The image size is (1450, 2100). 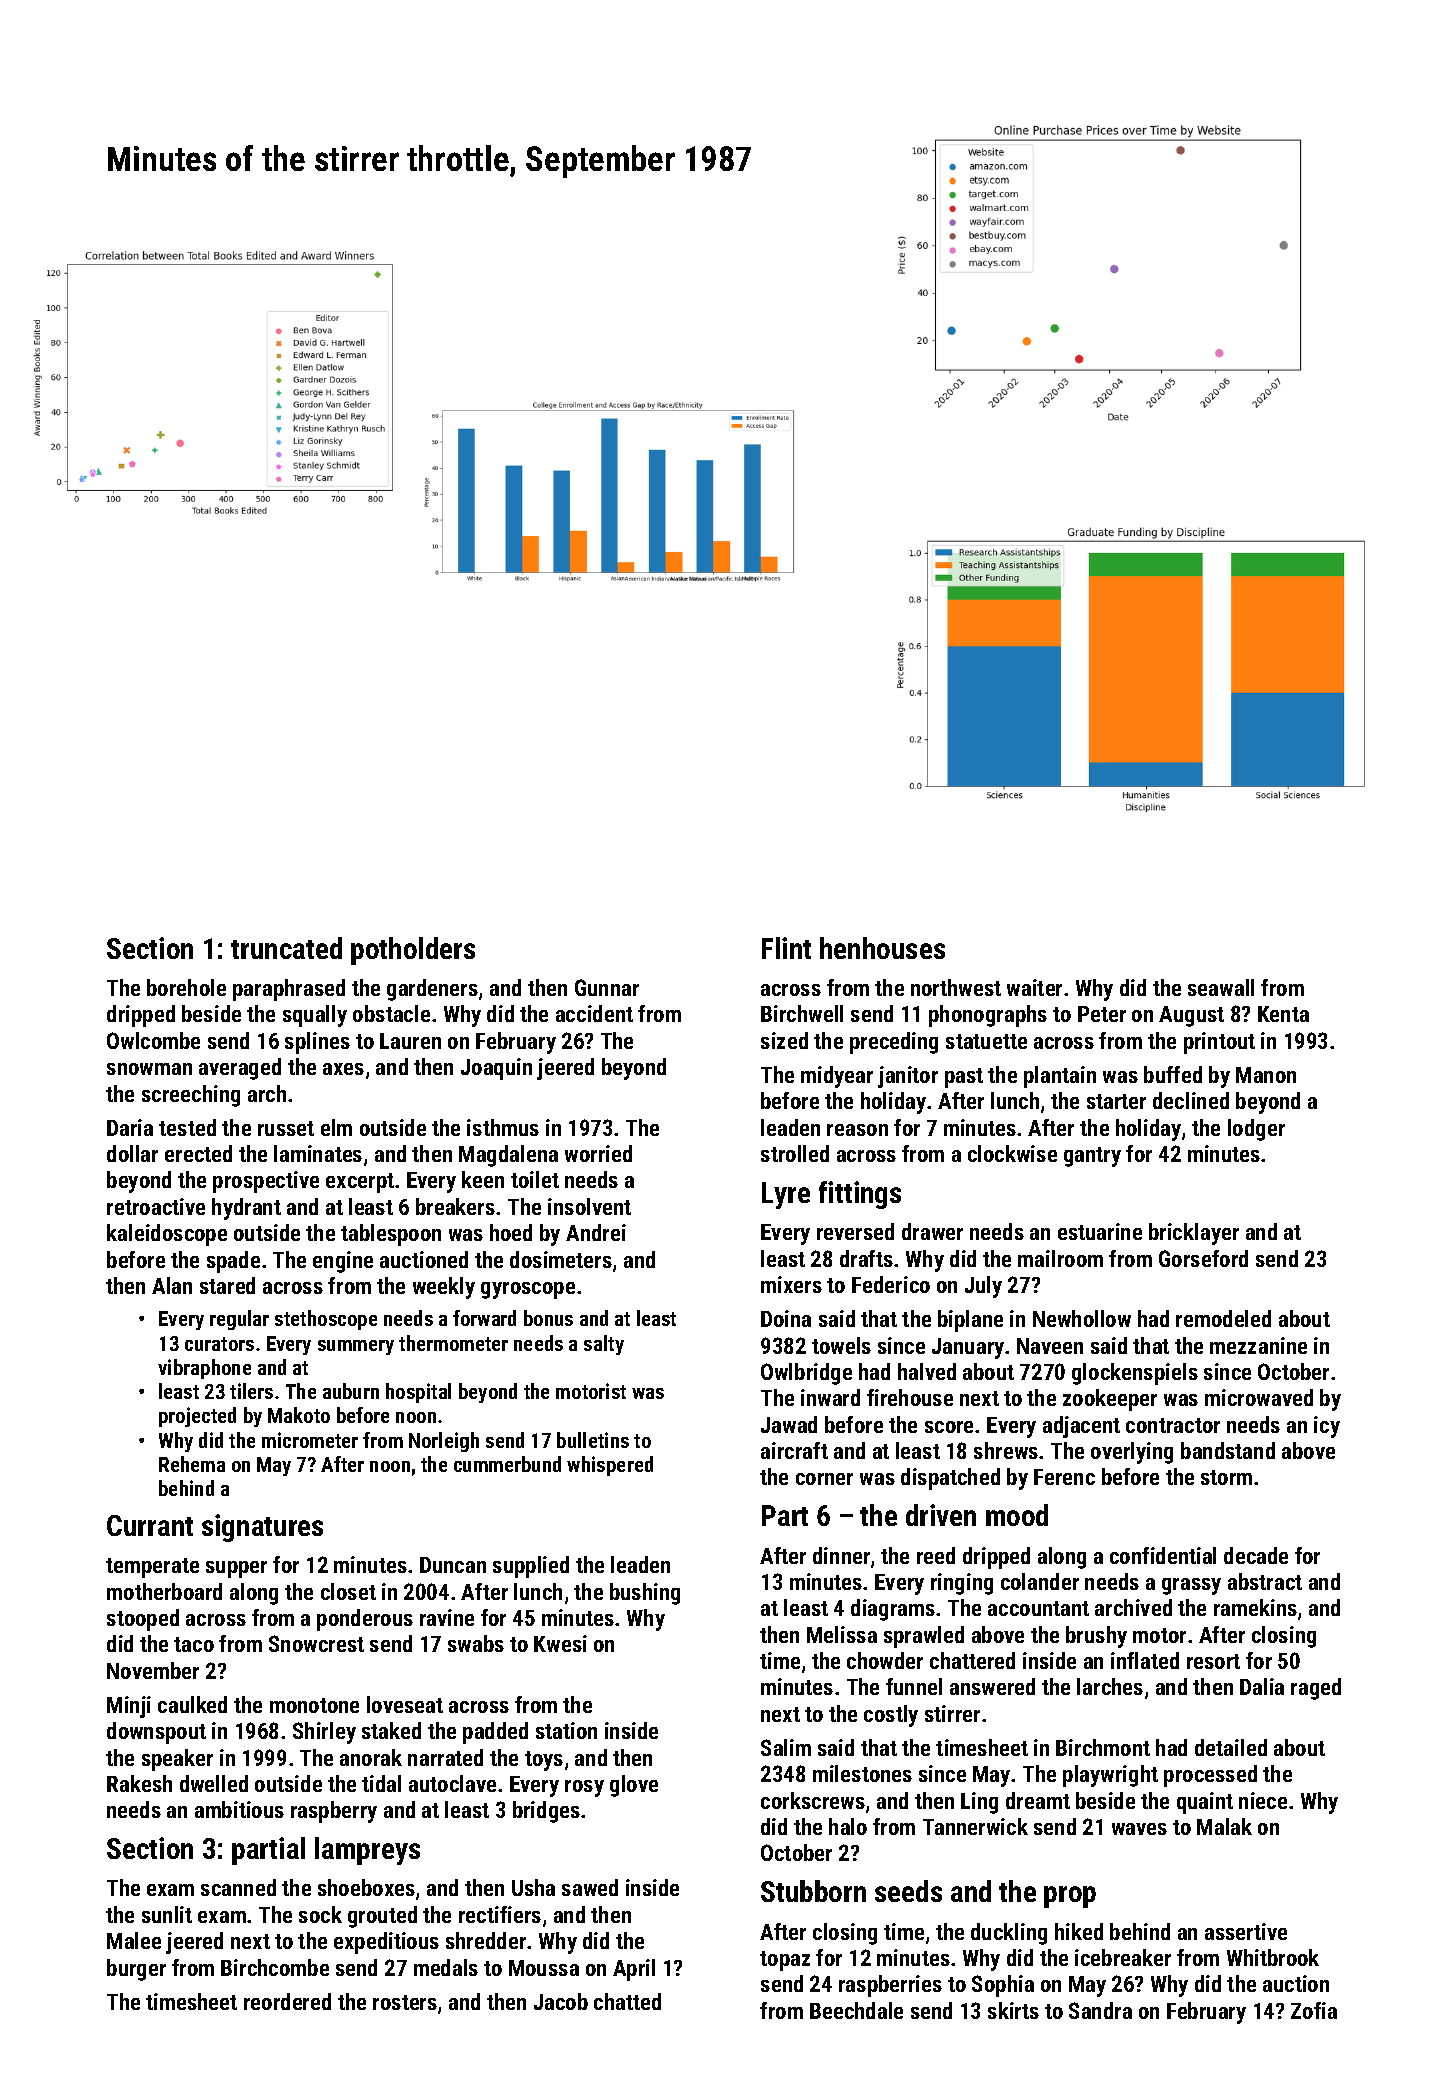 I want to click on lodger, so click(x=1256, y=1130).
